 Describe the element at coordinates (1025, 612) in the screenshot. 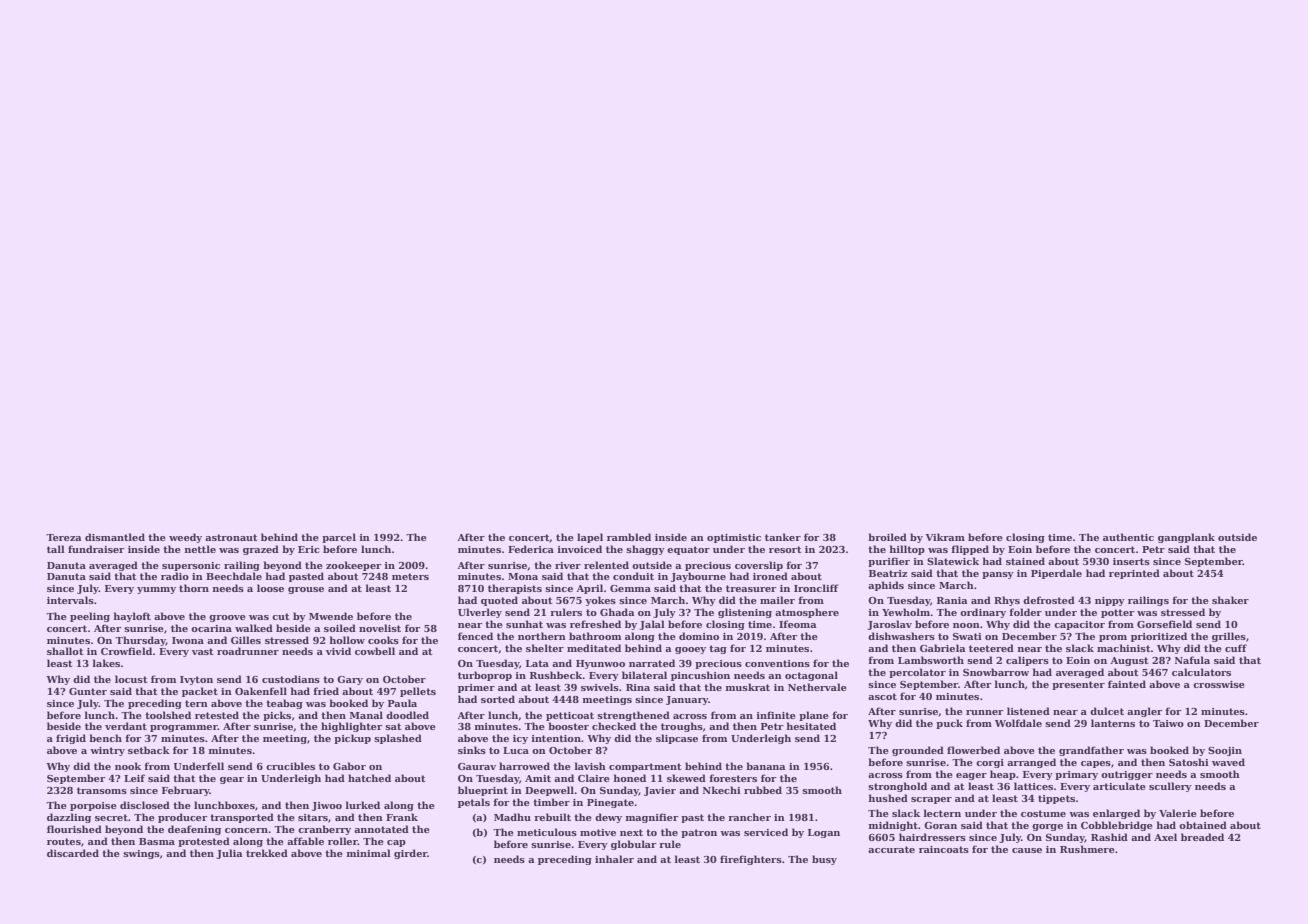

I see `folder` at that location.
